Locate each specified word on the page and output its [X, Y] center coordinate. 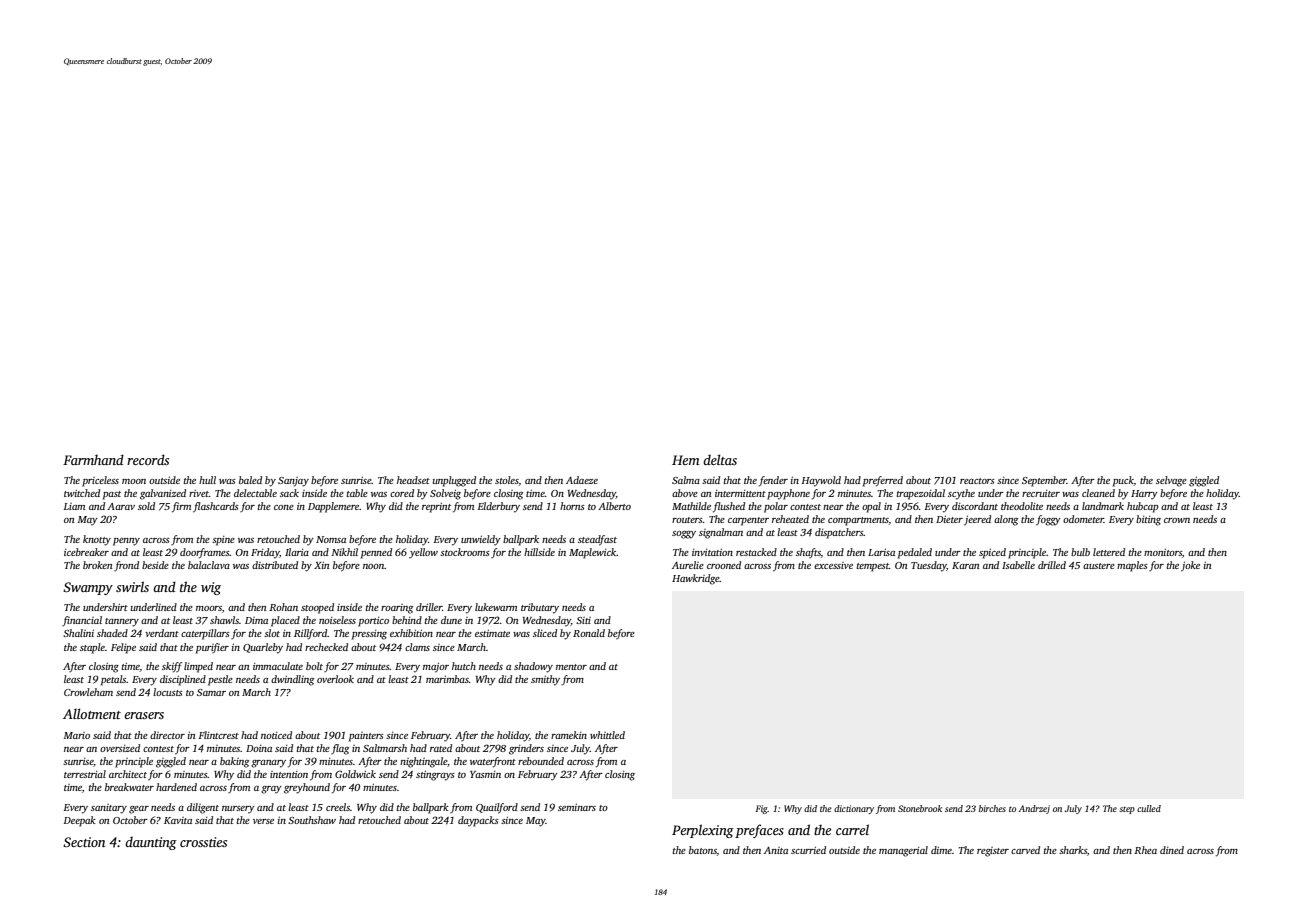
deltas [720, 459]
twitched [82, 493]
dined [1172, 850]
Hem [686, 460]
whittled [607, 735]
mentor [571, 667]
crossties [203, 842]
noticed [276, 735]
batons [703, 851]
